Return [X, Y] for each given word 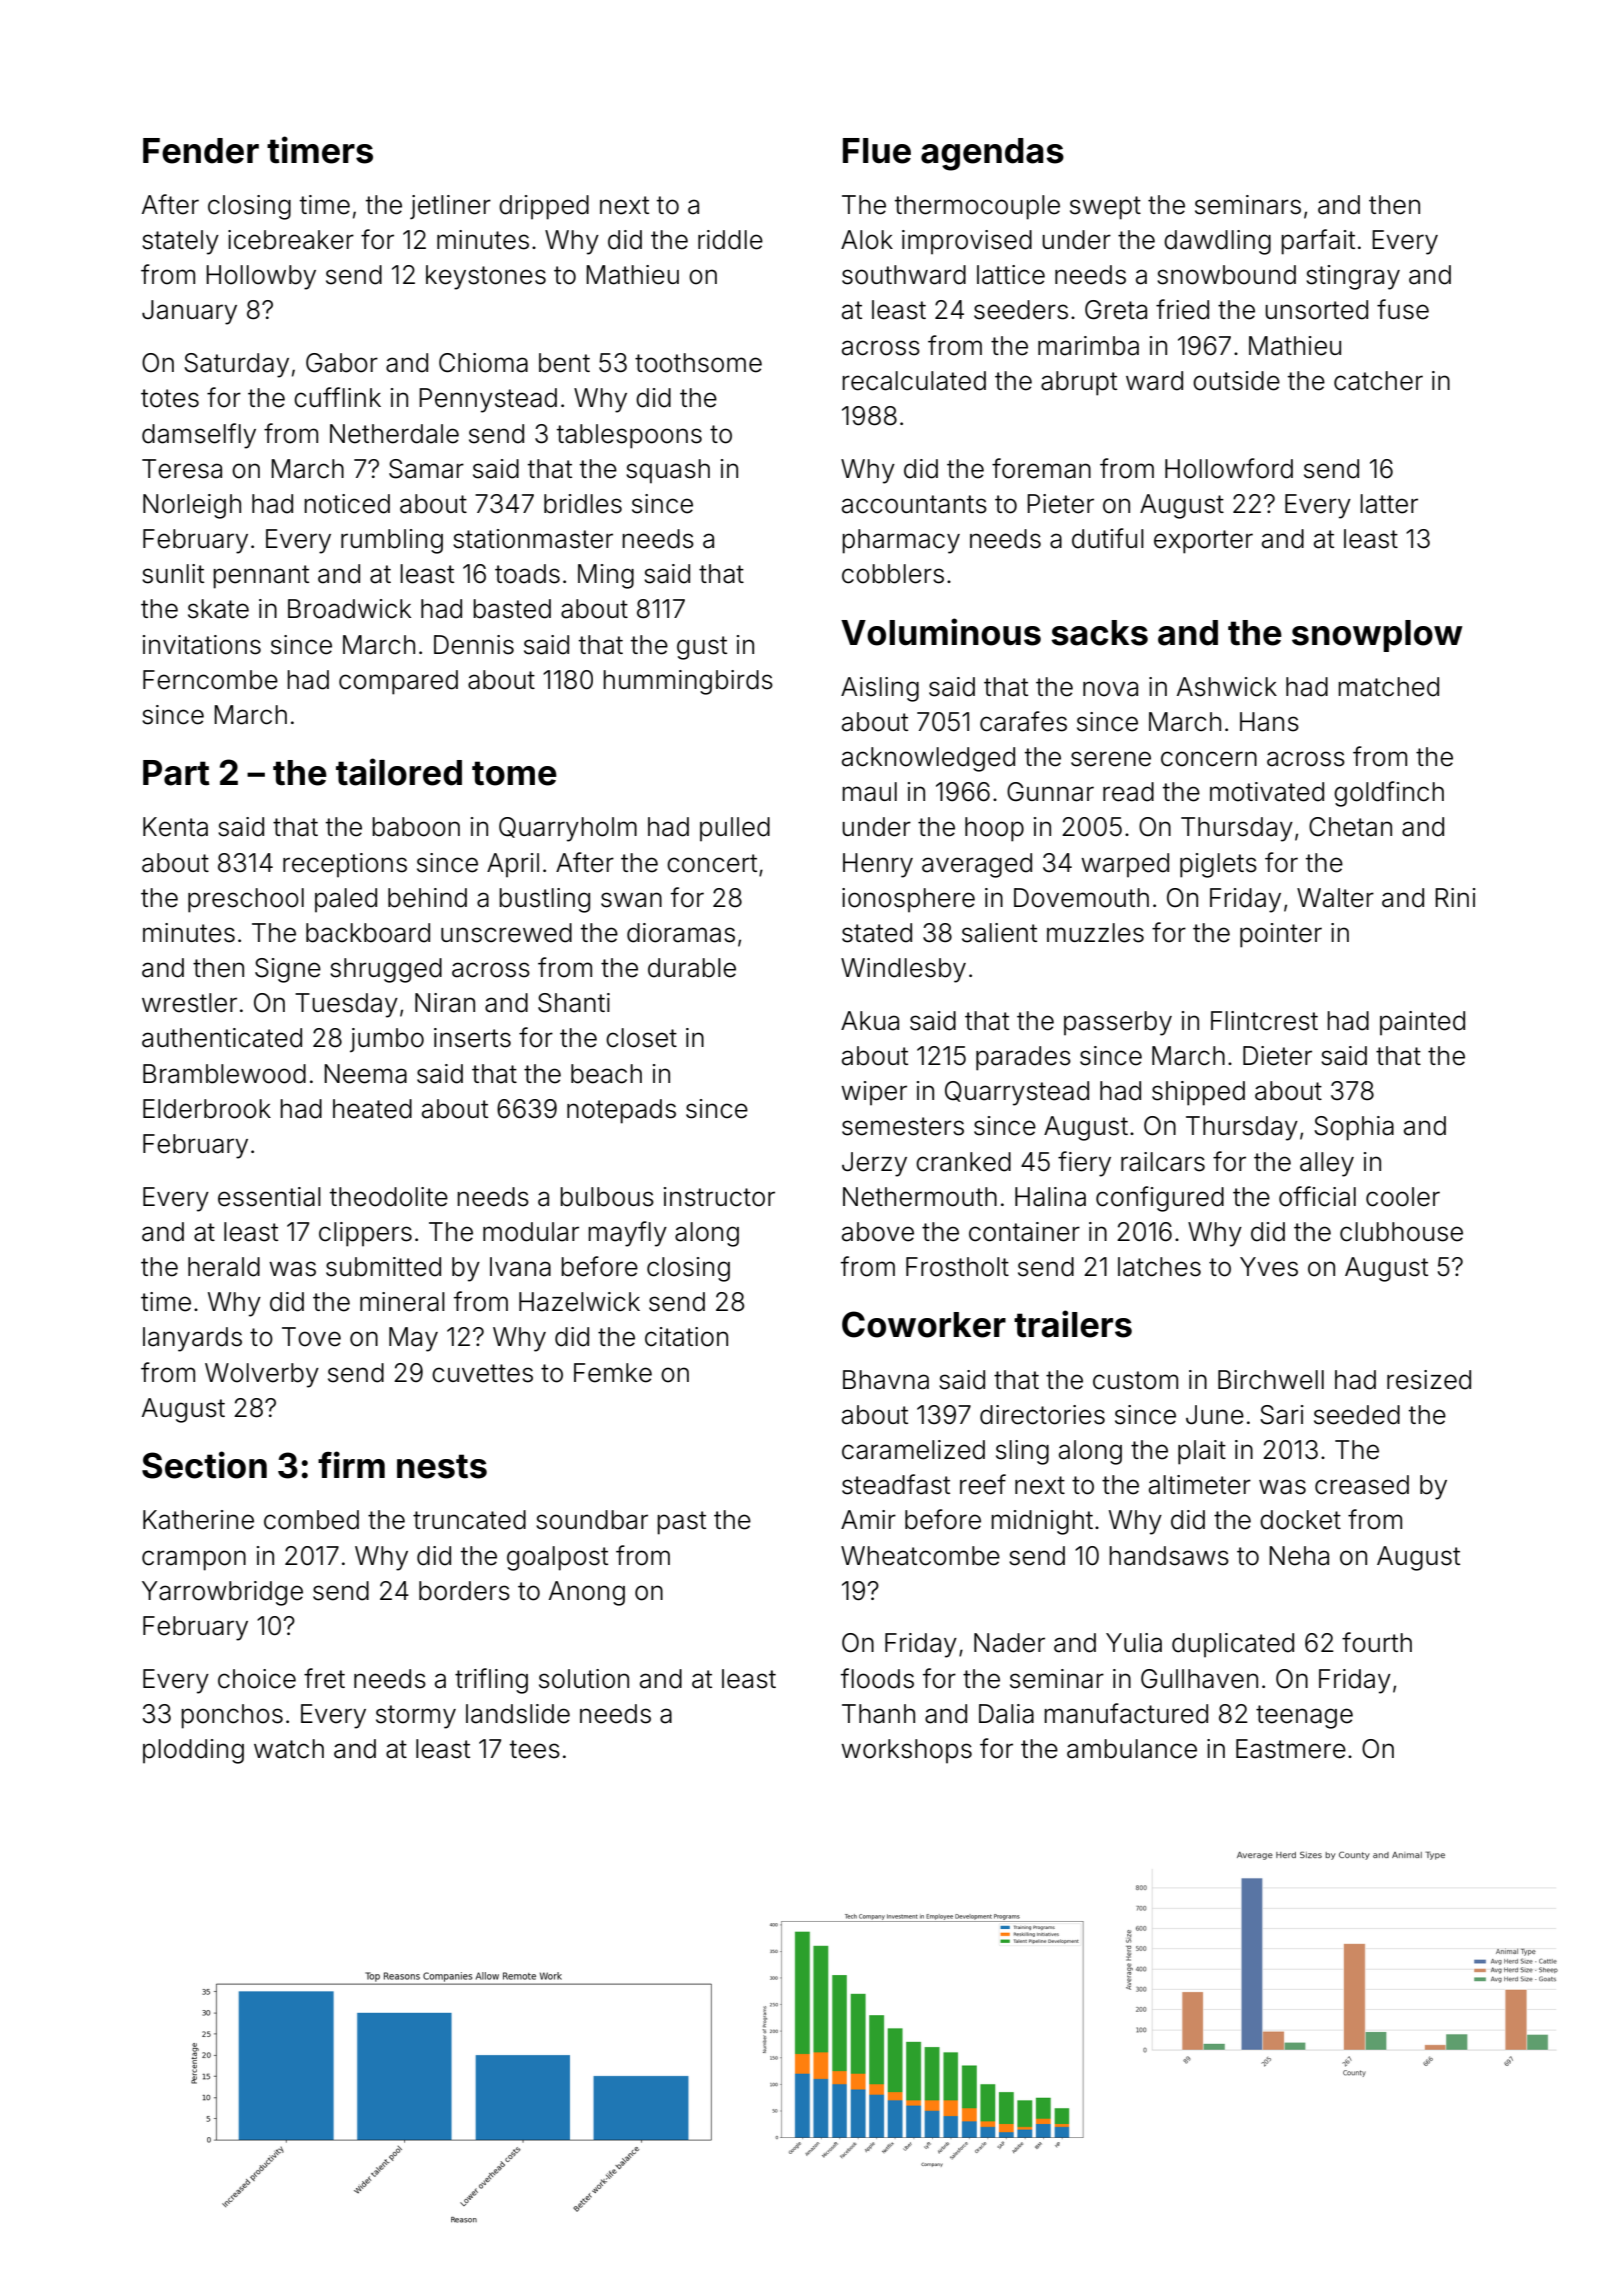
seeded [1357, 1415]
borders [464, 1591]
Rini [1455, 897]
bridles [583, 504]
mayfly [627, 1234]
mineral [402, 1302]
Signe [288, 970]
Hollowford [1229, 468]
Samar [426, 469]
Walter [1335, 898]
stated [877, 933]
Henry [878, 865]
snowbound [1226, 275]
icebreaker [291, 240]
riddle [730, 240]
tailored [399, 772]
